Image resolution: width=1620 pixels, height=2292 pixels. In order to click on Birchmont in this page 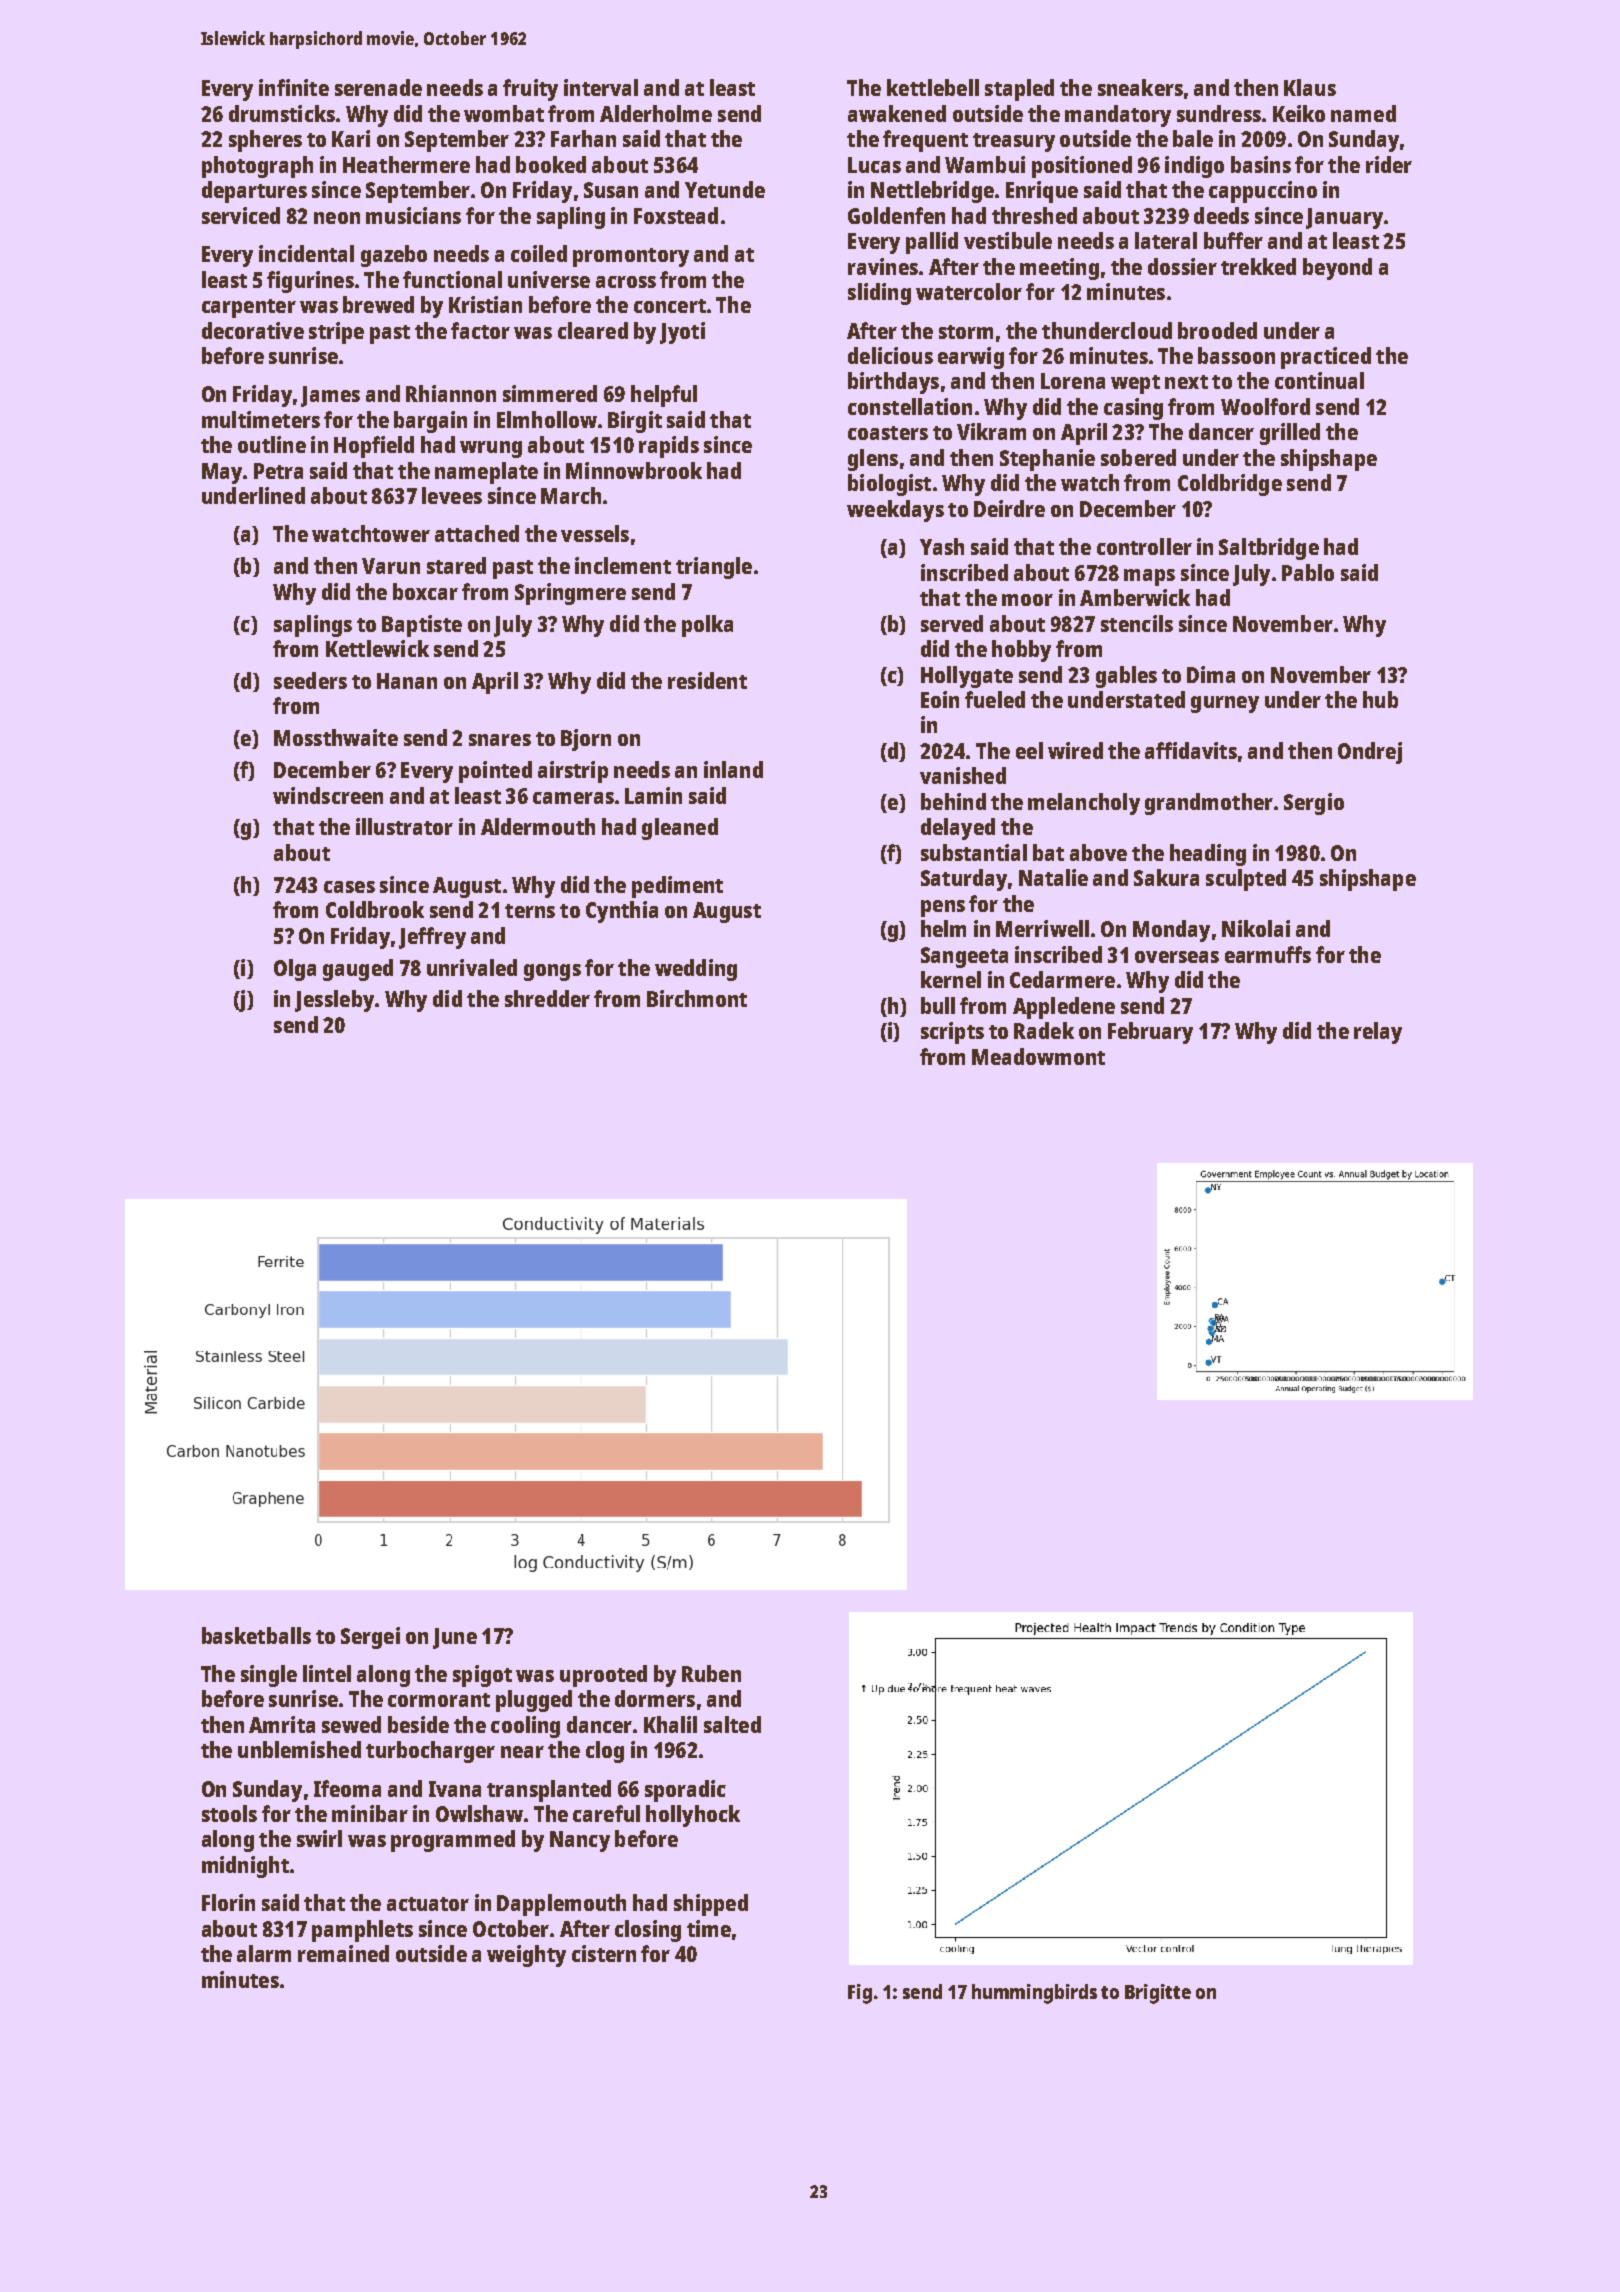, I will do `click(697, 998)`.
